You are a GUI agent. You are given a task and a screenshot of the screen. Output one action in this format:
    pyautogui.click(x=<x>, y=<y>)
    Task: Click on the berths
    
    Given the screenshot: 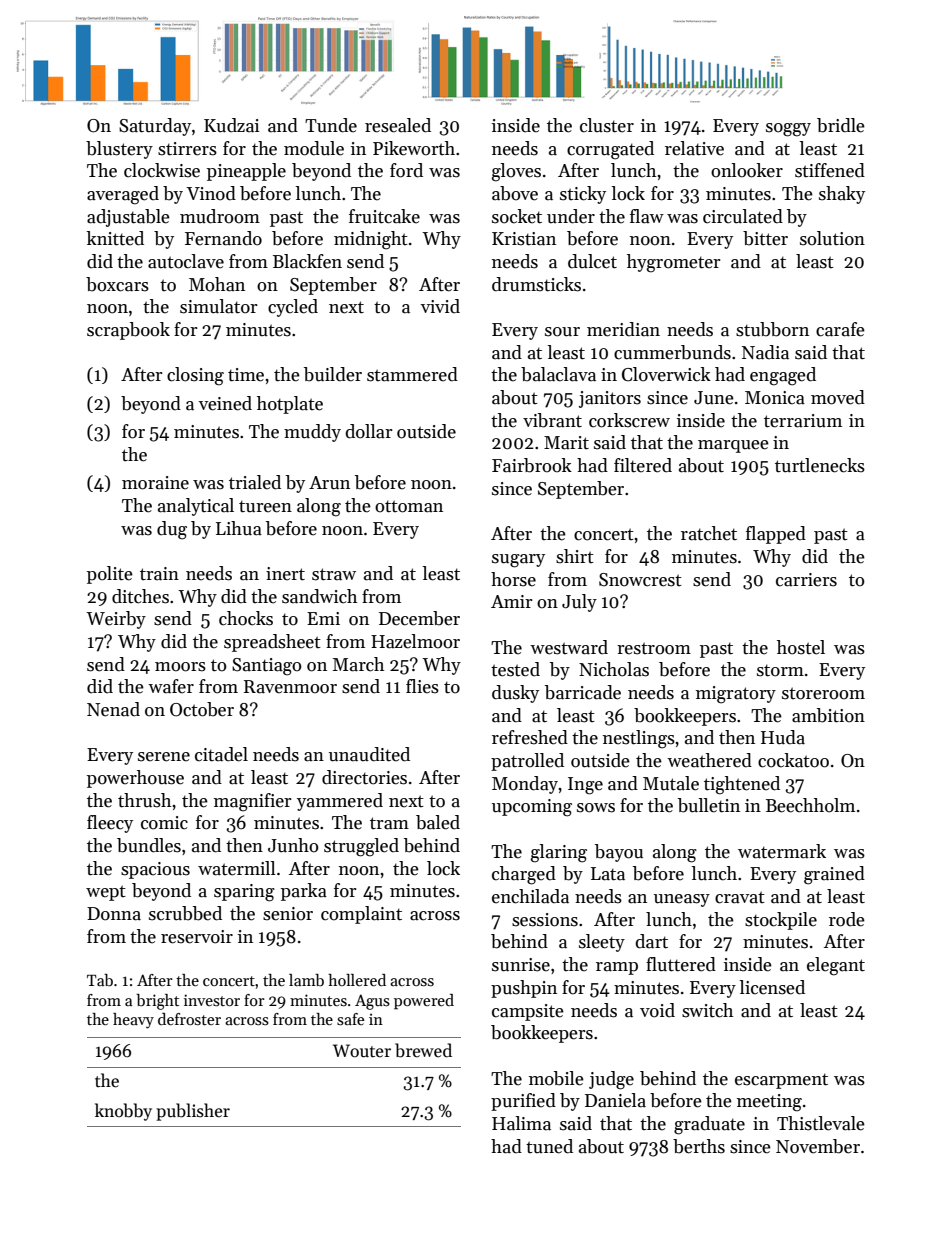 What is the action you would take?
    pyautogui.click(x=699, y=1146)
